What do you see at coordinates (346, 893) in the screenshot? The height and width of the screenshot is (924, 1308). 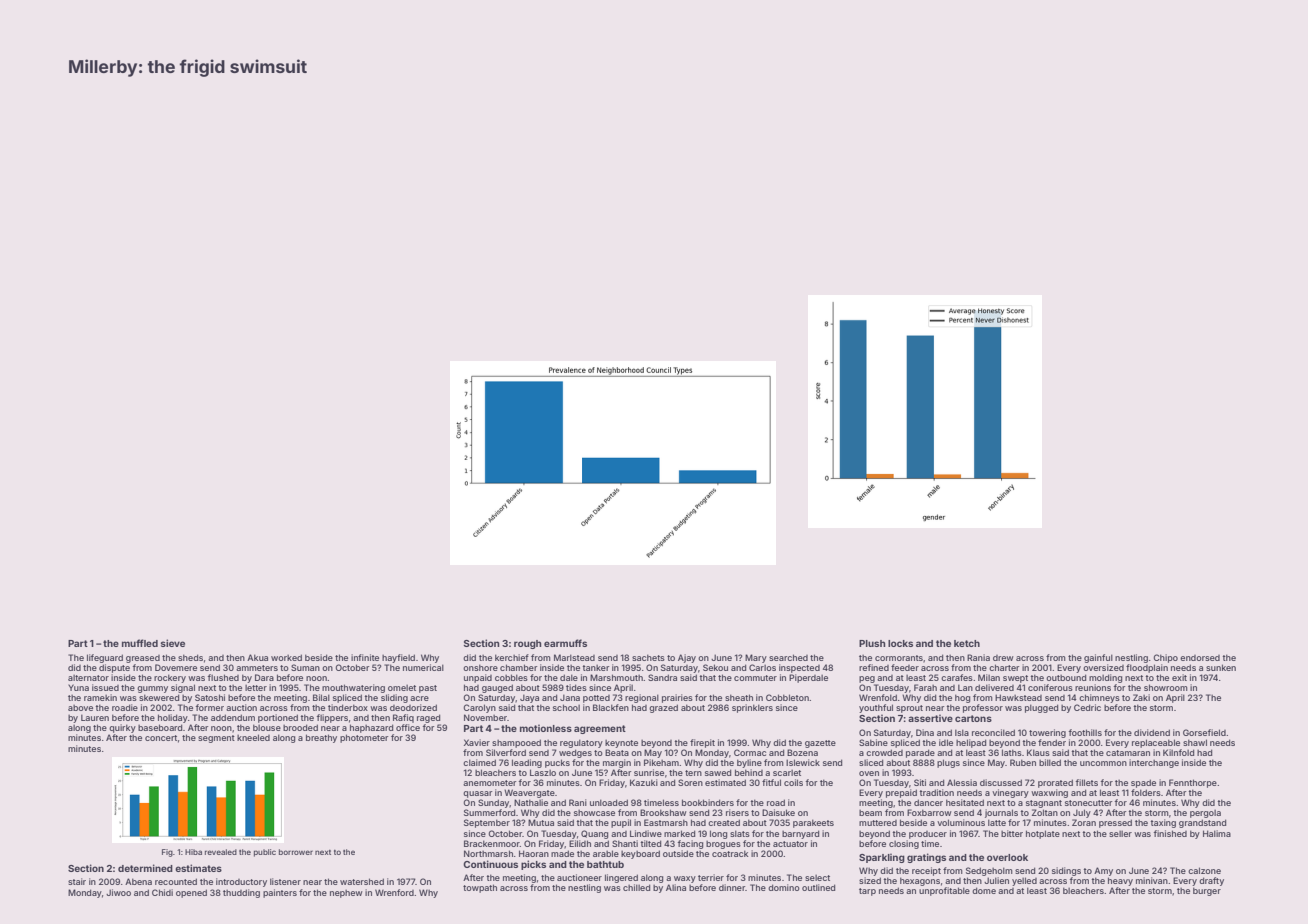 I see `nephew` at bounding box center [346, 893].
